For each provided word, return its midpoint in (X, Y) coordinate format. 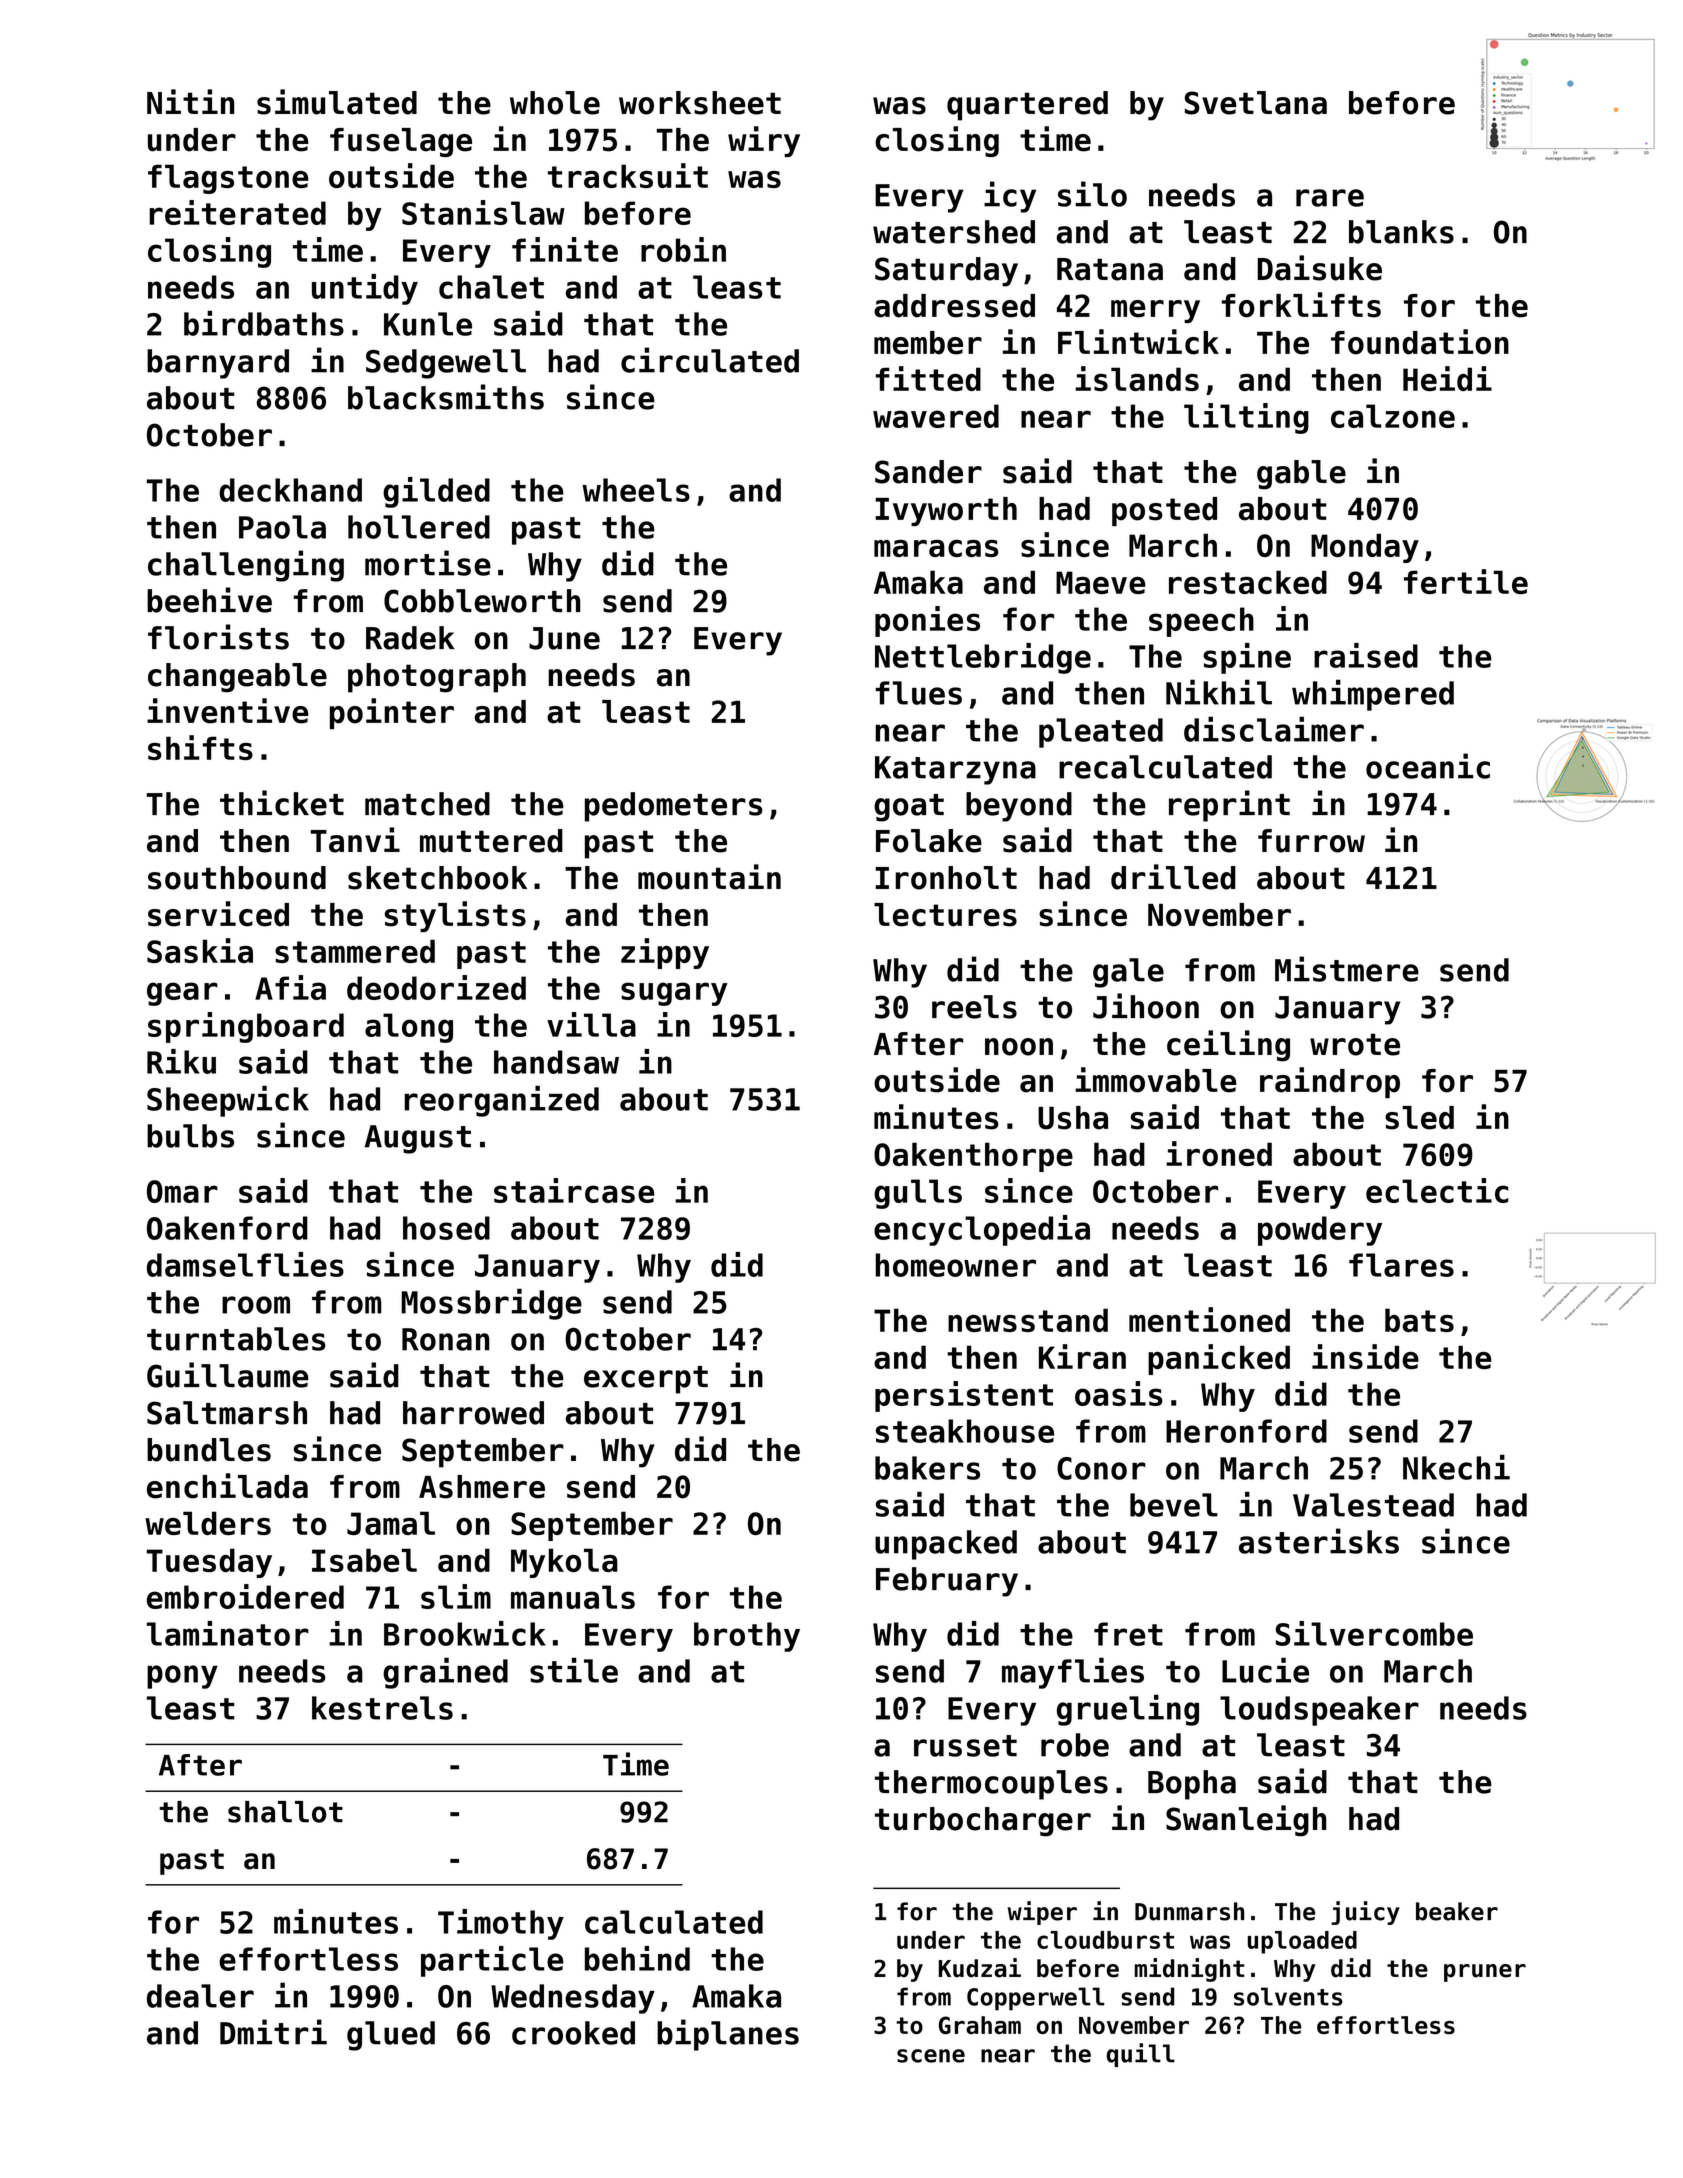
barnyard (218, 364)
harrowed (473, 1413)
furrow (1311, 841)
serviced (218, 914)
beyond (1019, 807)
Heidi (1447, 378)
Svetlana (1256, 103)
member (928, 343)
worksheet (700, 103)
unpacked (946, 1545)
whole (555, 103)
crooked (573, 2033)
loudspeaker (1319, 1711)
